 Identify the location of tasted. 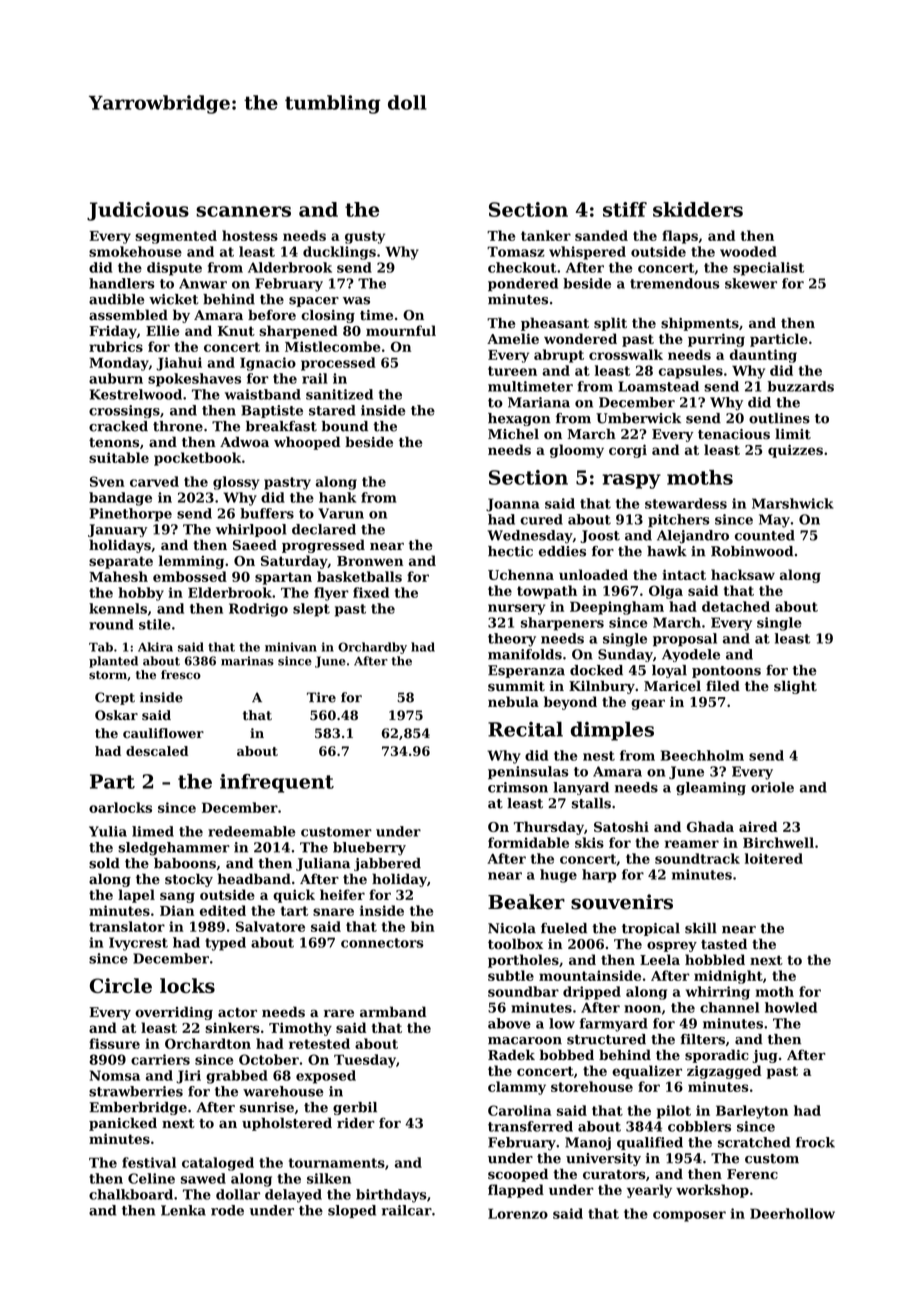
(724, 944).
